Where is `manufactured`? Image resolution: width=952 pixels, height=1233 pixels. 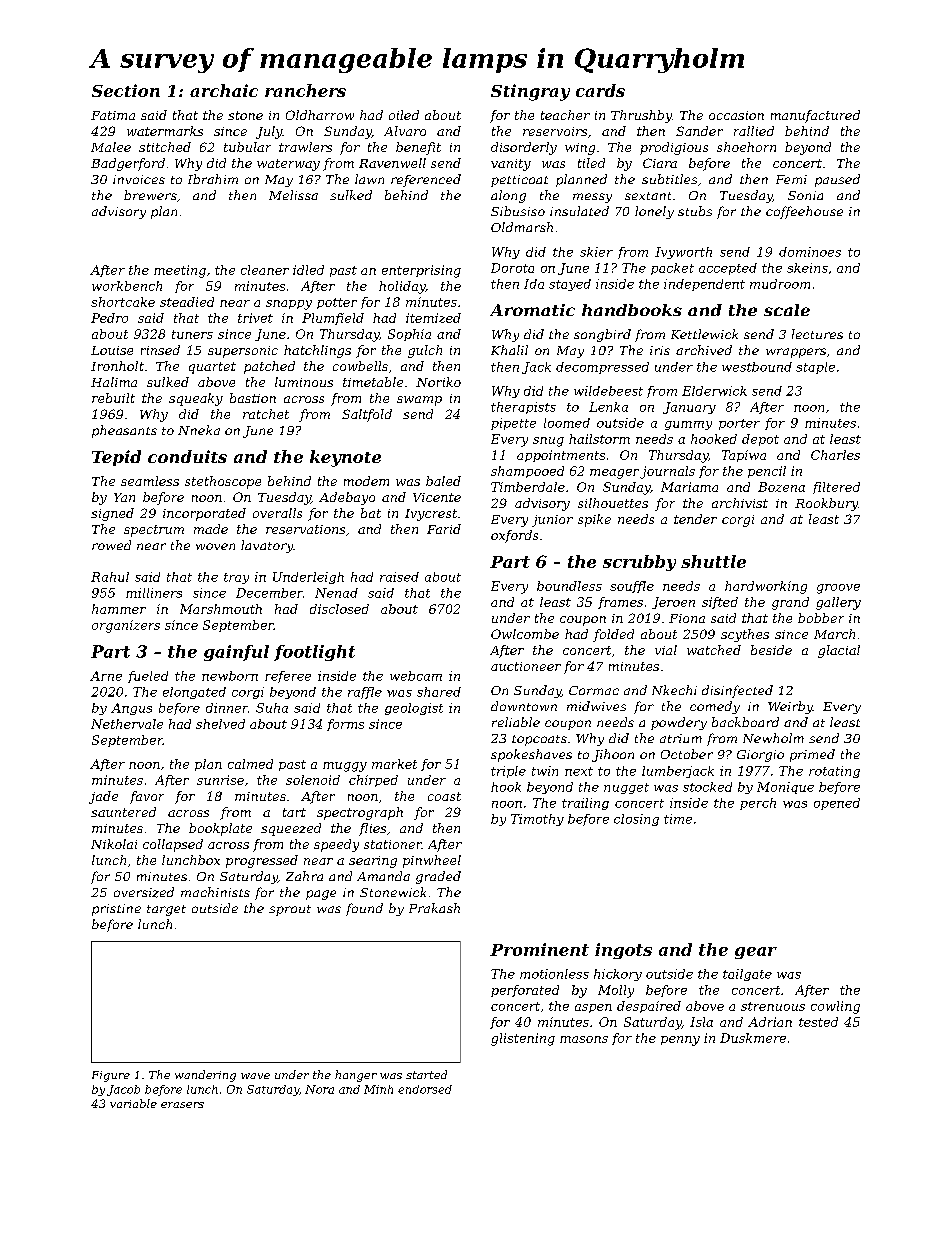
manufactured is located at coordinates (815, 116).
